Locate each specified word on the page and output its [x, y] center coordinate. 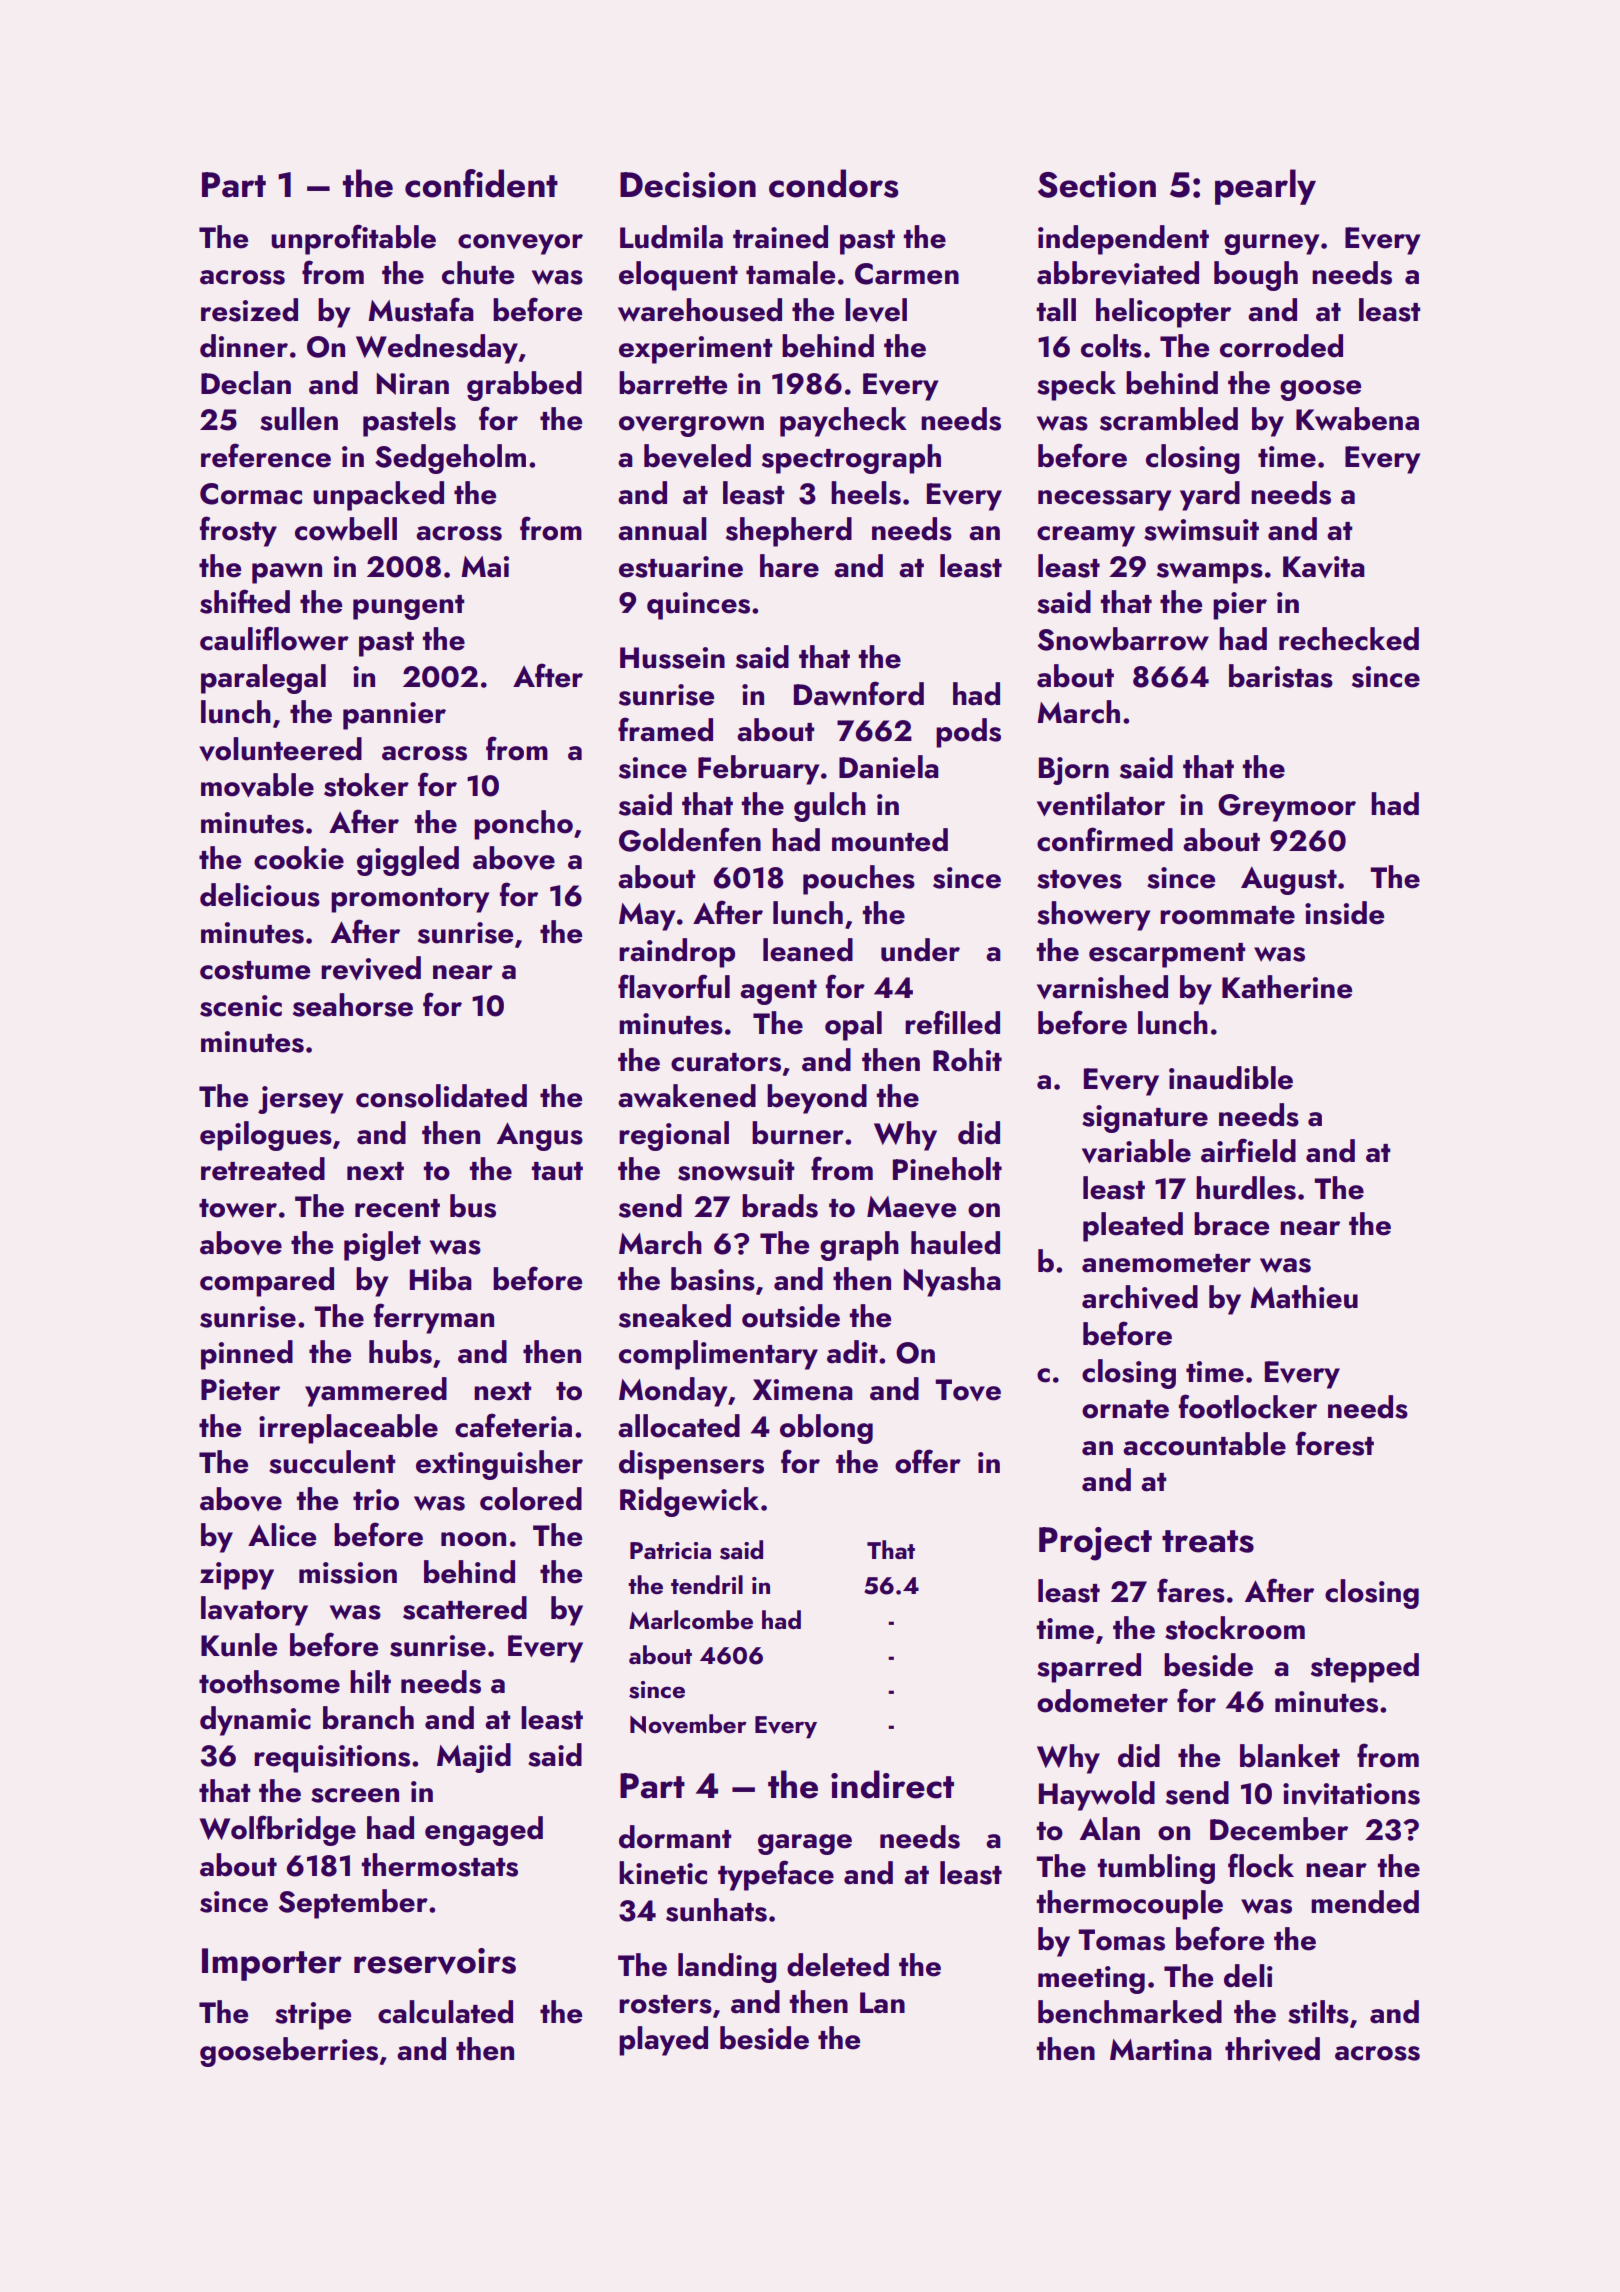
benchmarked [1130, 2012]
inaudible [1231, 1078]
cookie [299, 858]
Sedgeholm [450, 459]
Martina [1161, 2050]
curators [726, 1062]
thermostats [440, 1865]
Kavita [1324, 567]
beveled [697, 456]
